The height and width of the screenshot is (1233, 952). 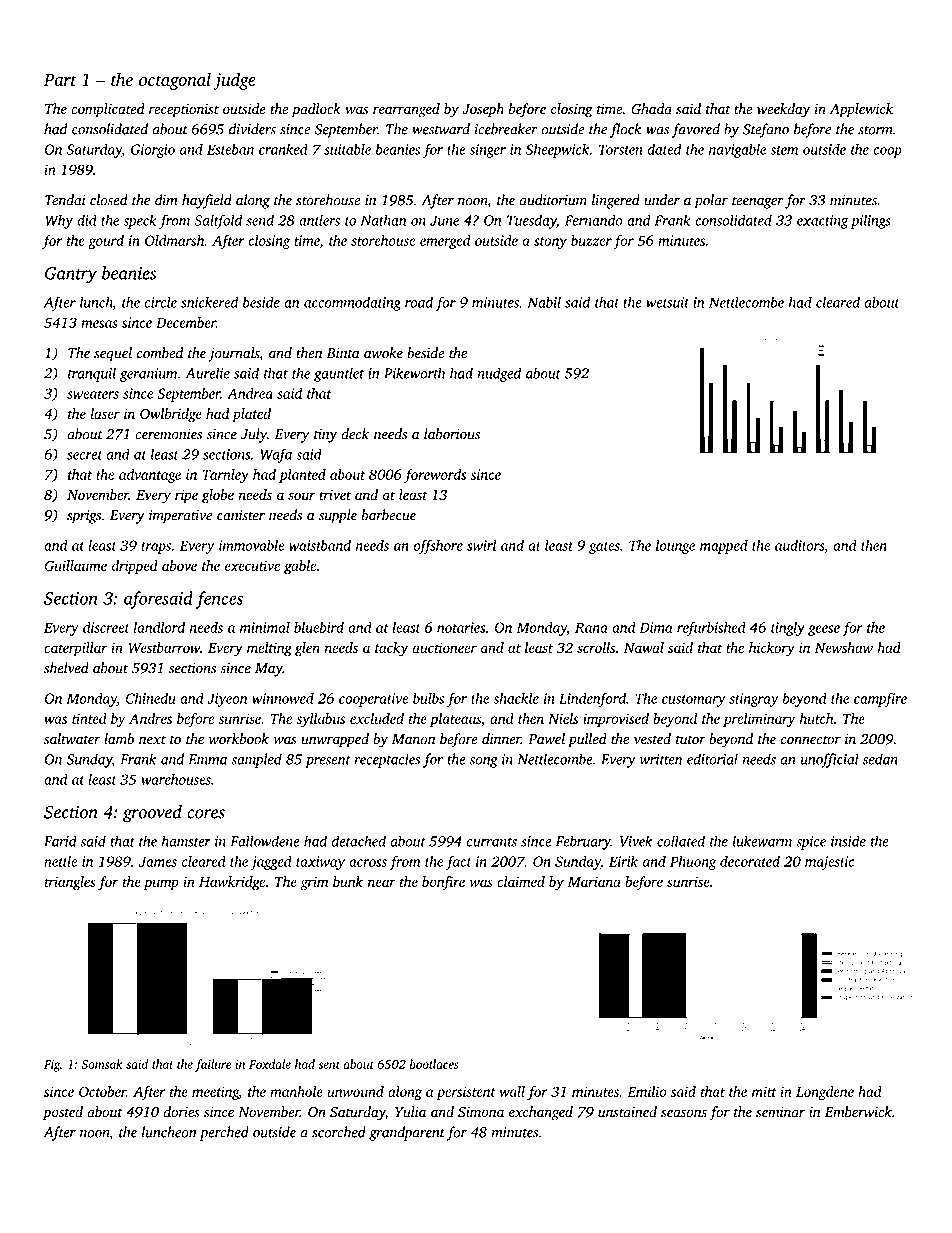 What do you see at coordinates (149, 375) in the screenshot?
I see `geranium` at bounding box center [149, 375].
